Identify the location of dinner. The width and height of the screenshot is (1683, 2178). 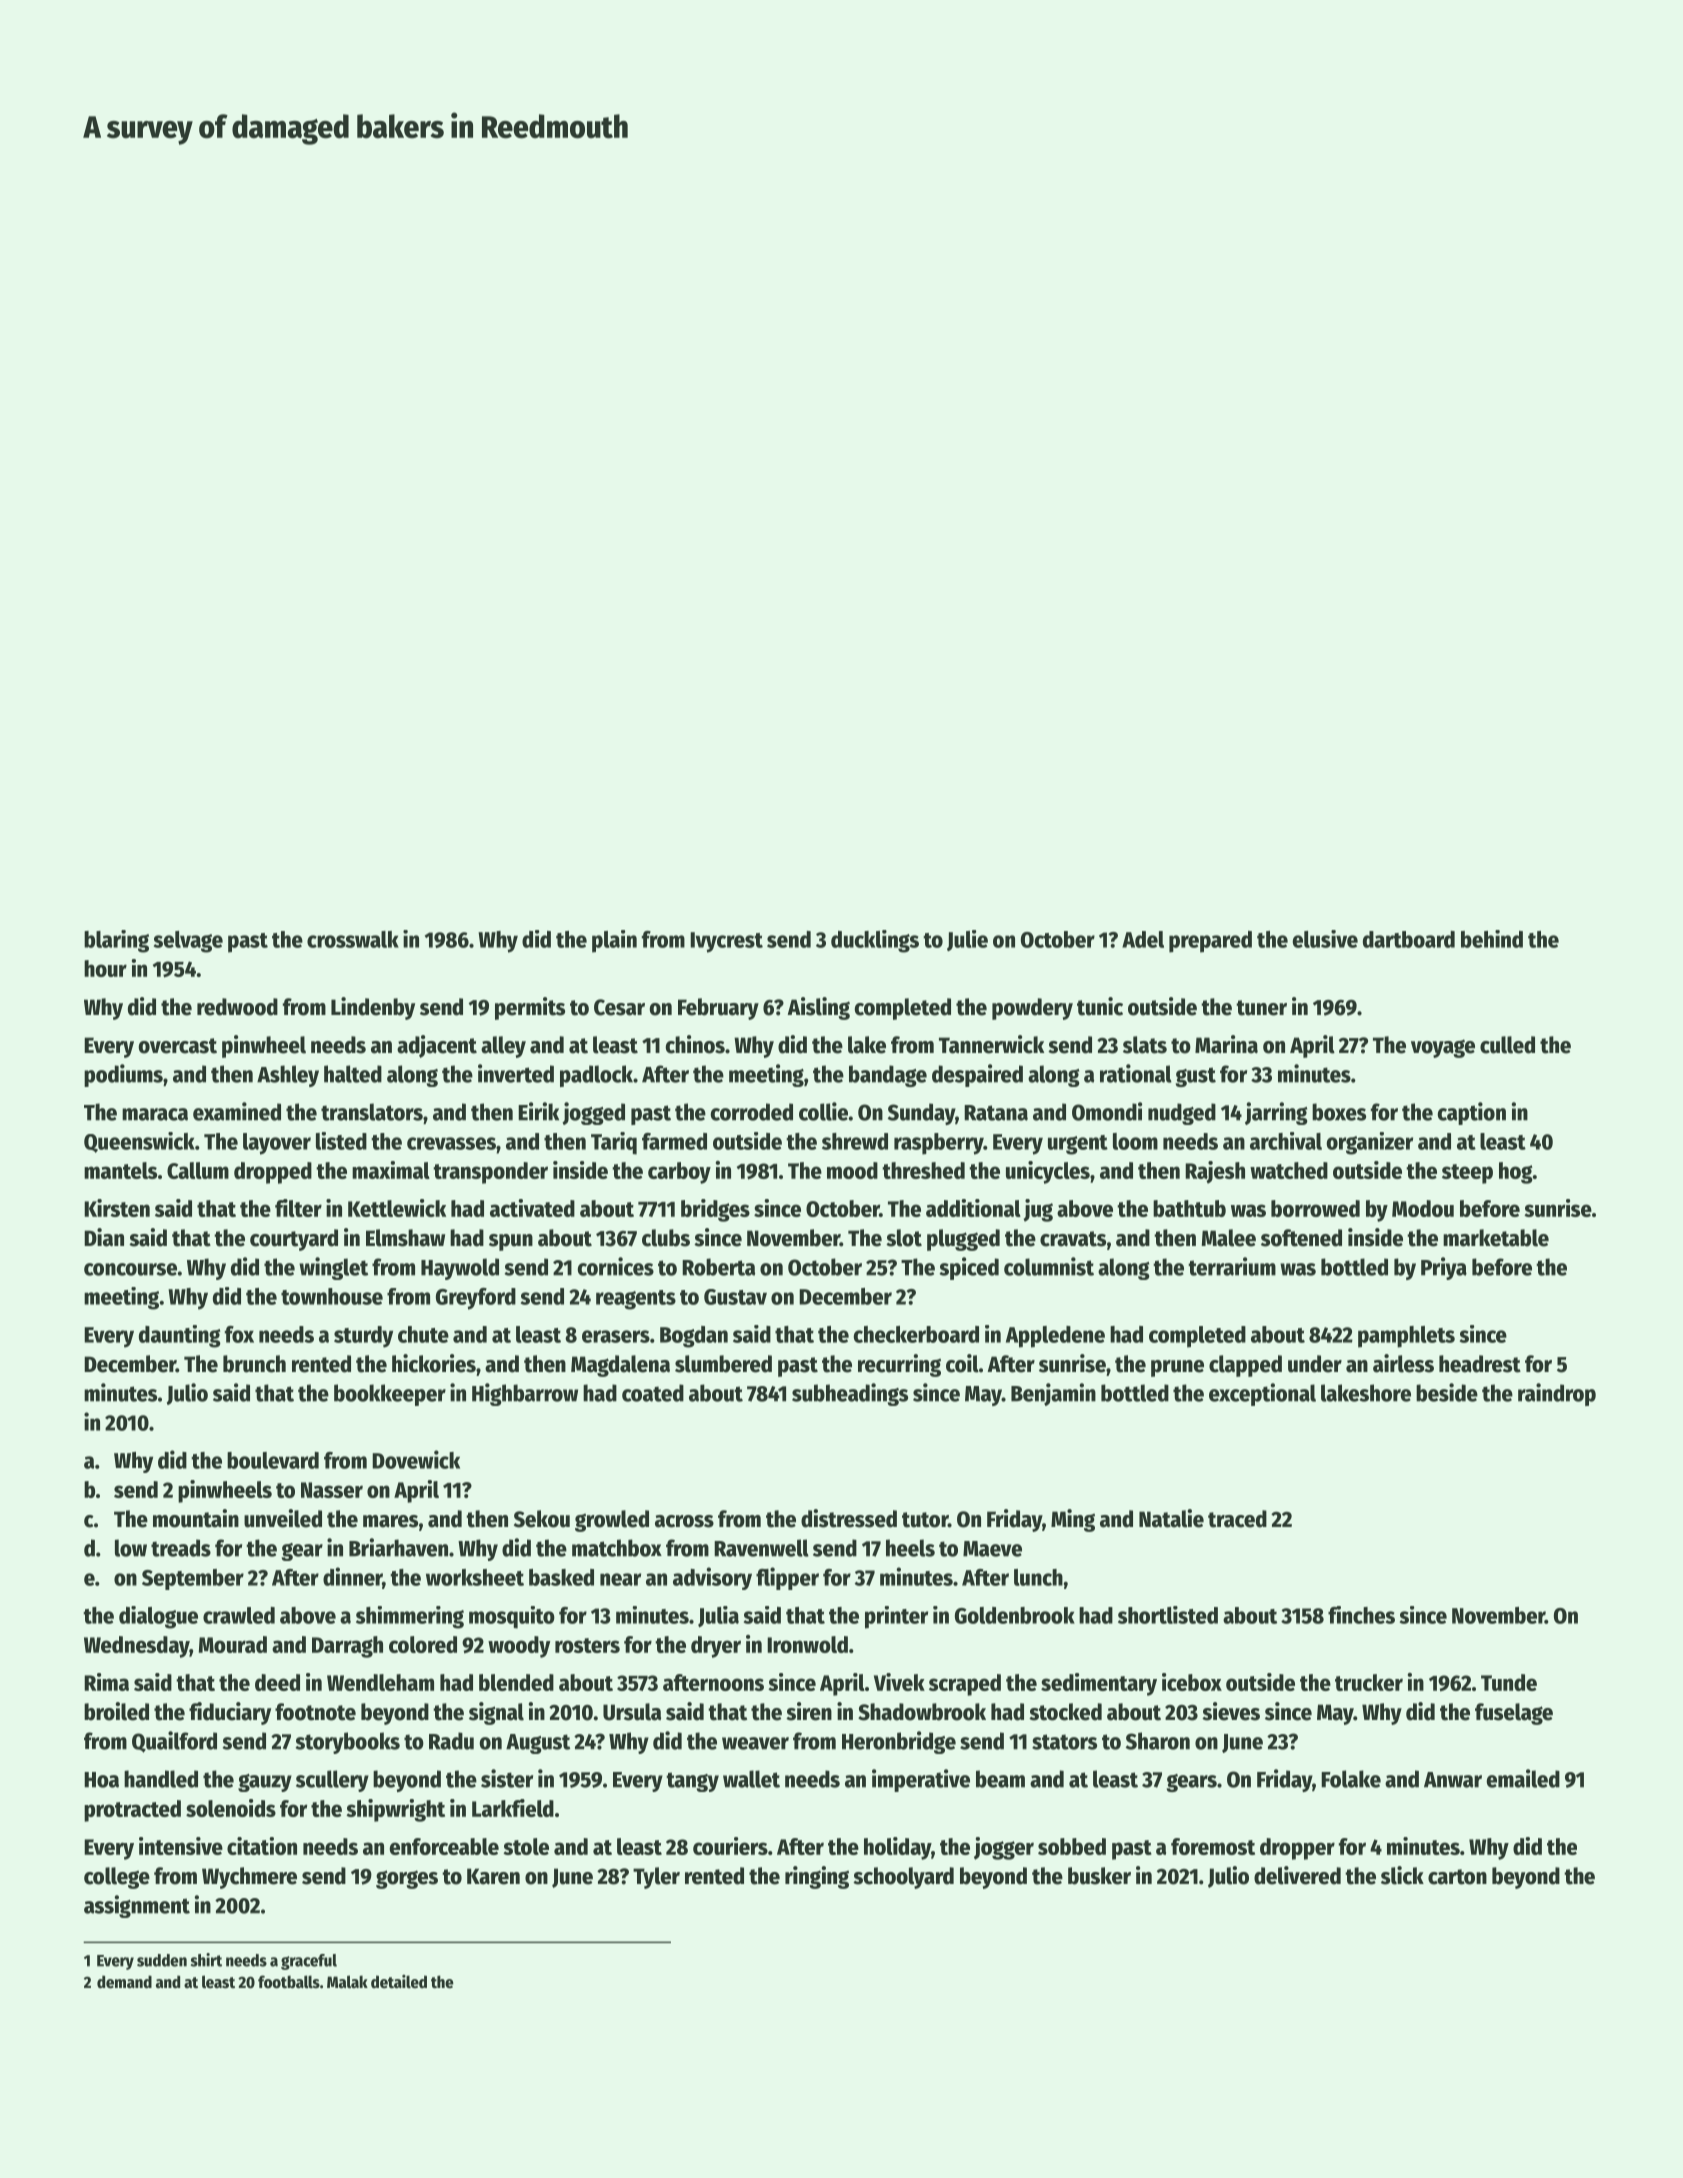
(352, 1576).
